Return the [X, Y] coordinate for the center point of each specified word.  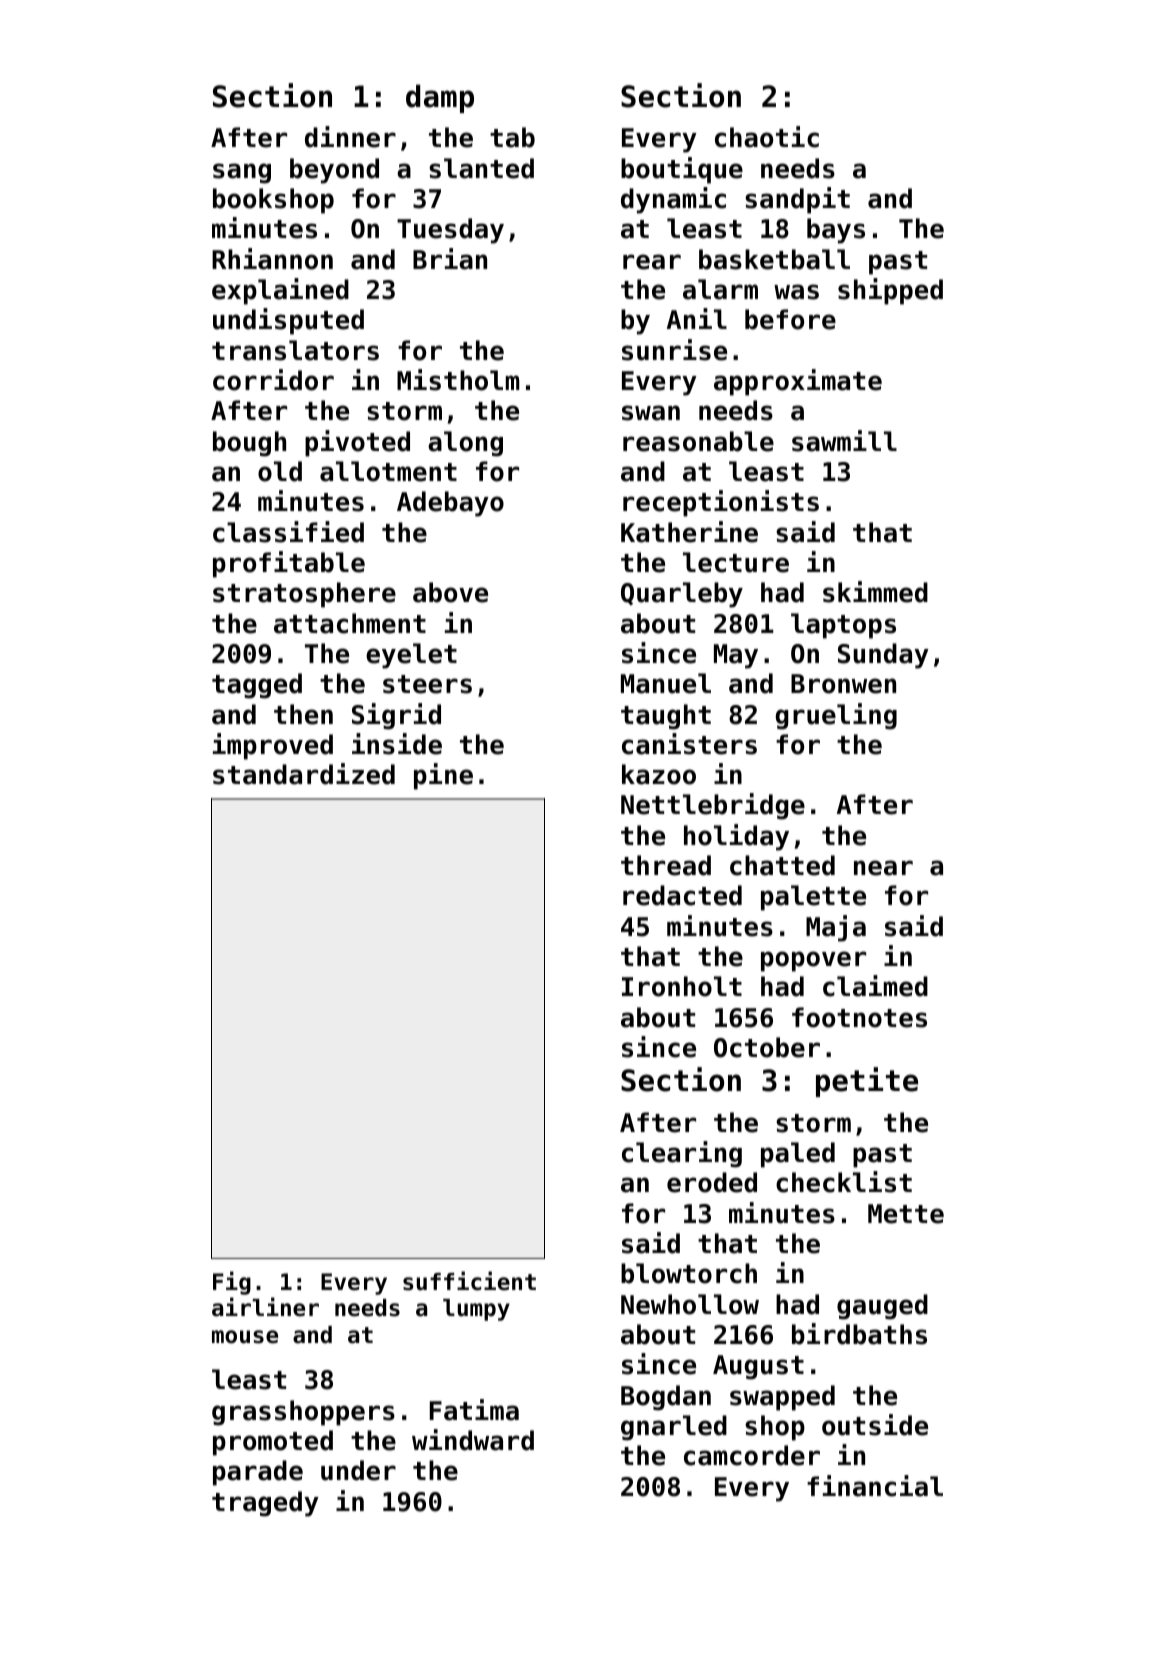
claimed [875, 986]
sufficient [469, 1281]
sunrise [674, 350]
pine [443, 776]
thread [666, 865]
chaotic [767, 137]
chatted [782, 865]
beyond [334, 171]
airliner [265, 1307]
